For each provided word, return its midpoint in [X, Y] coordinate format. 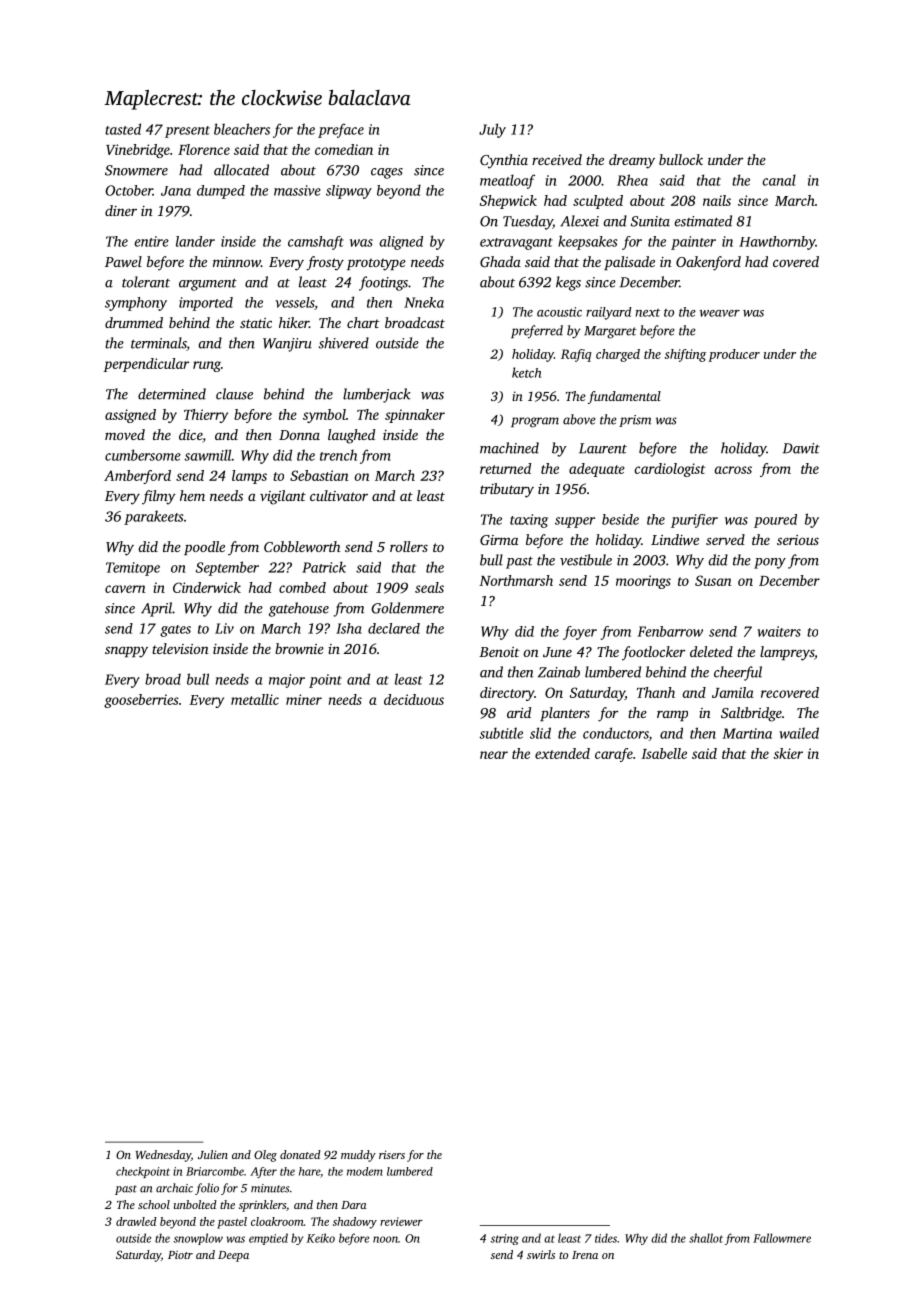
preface [341, 130]
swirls [541, 1254]
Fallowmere [782, 1238]
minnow [237, 262]
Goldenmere [407, 608]
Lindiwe [675, 539]
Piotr [180, 1255]
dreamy [632, 161]
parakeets [153, 517]
